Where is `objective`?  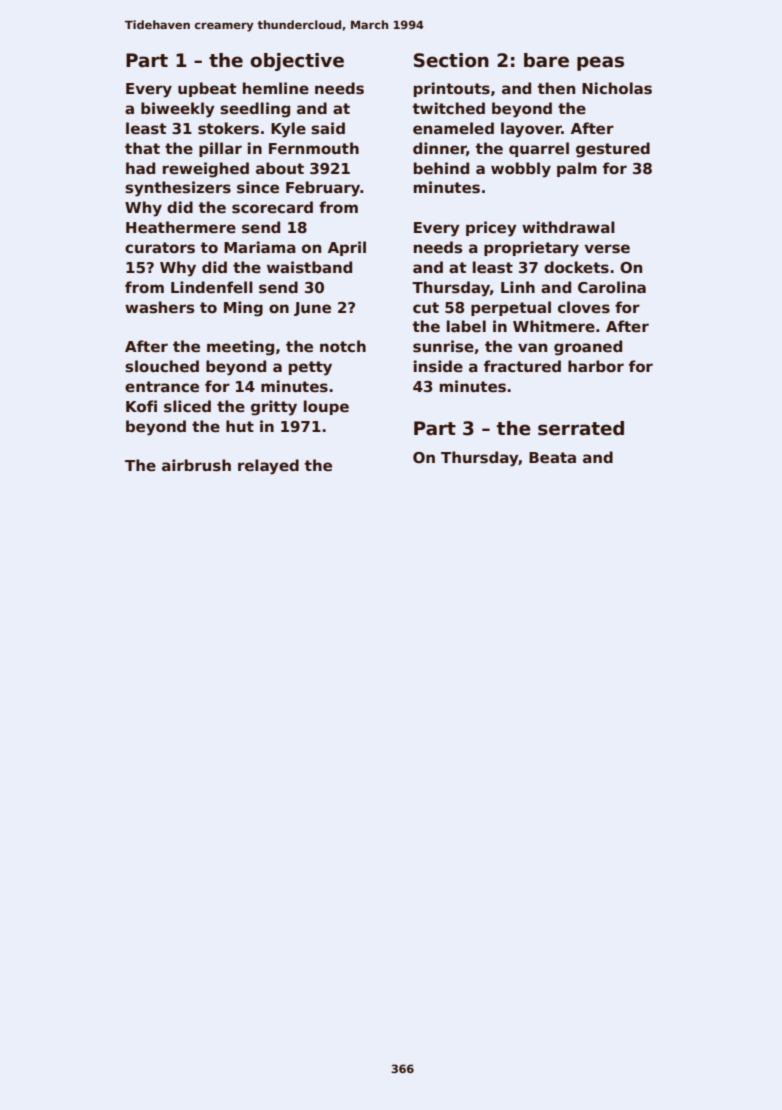 objective is located at coordinates (297, 62).
